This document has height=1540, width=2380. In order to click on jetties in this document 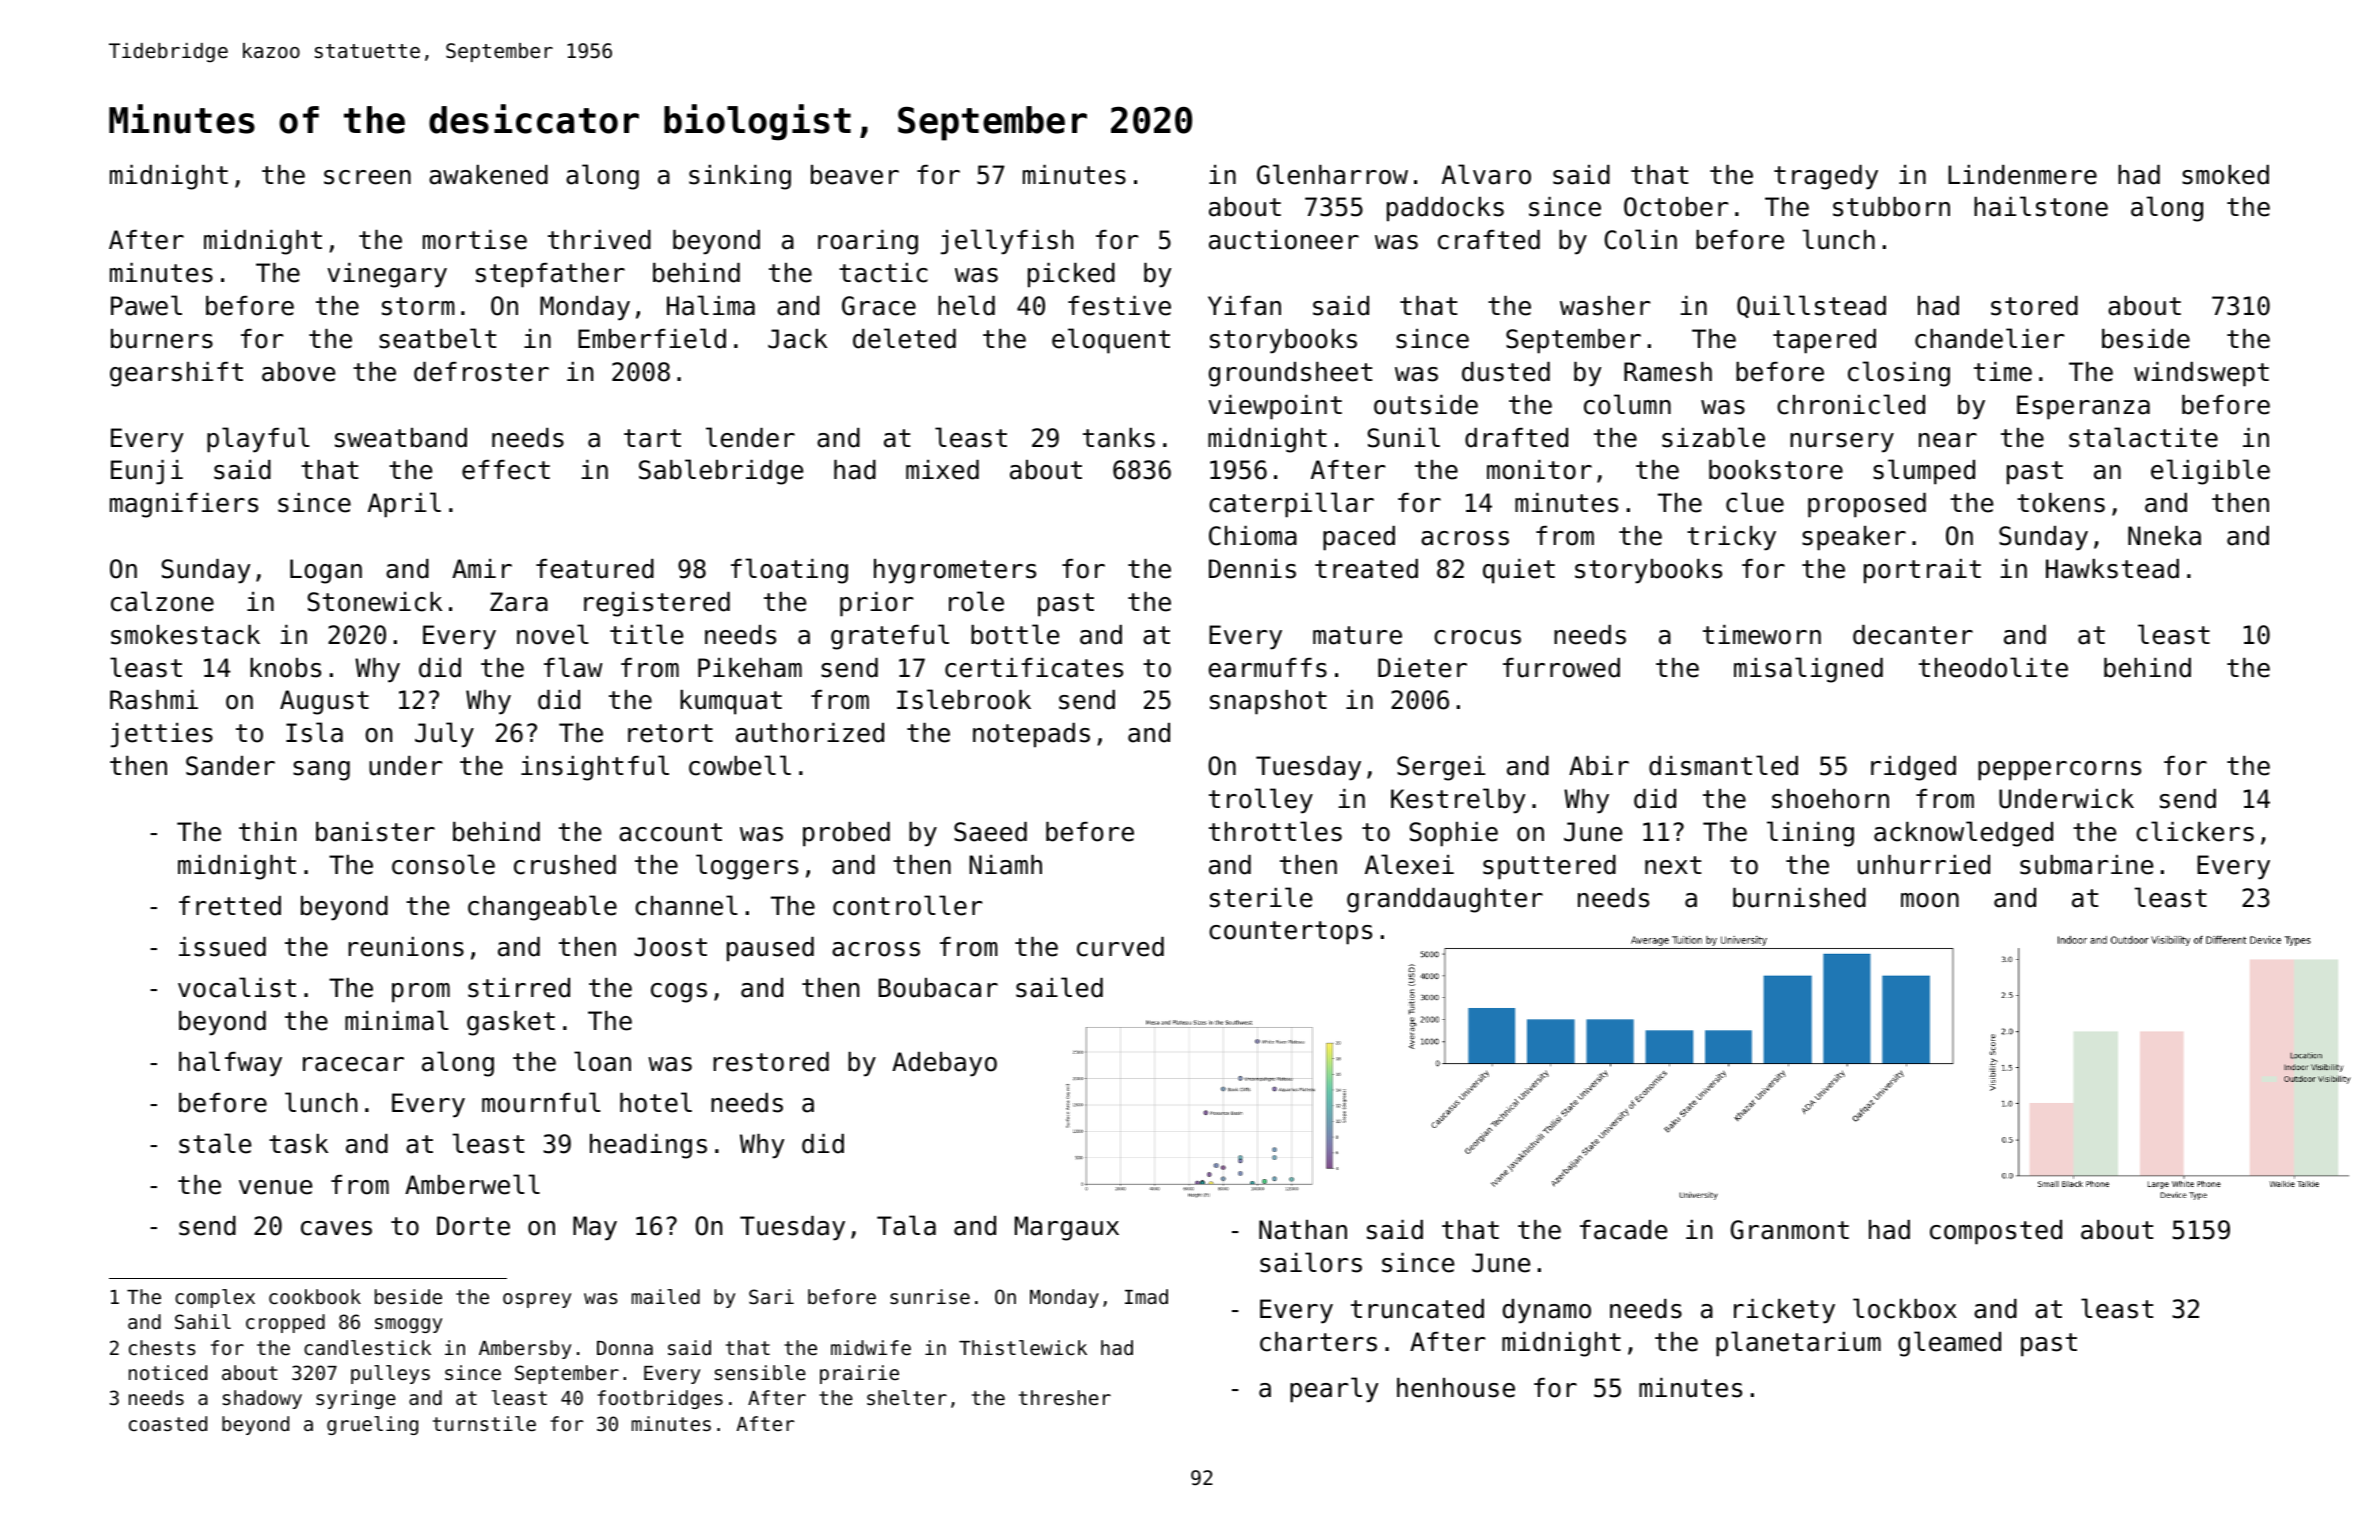, I will do `click(162, 735)`.
